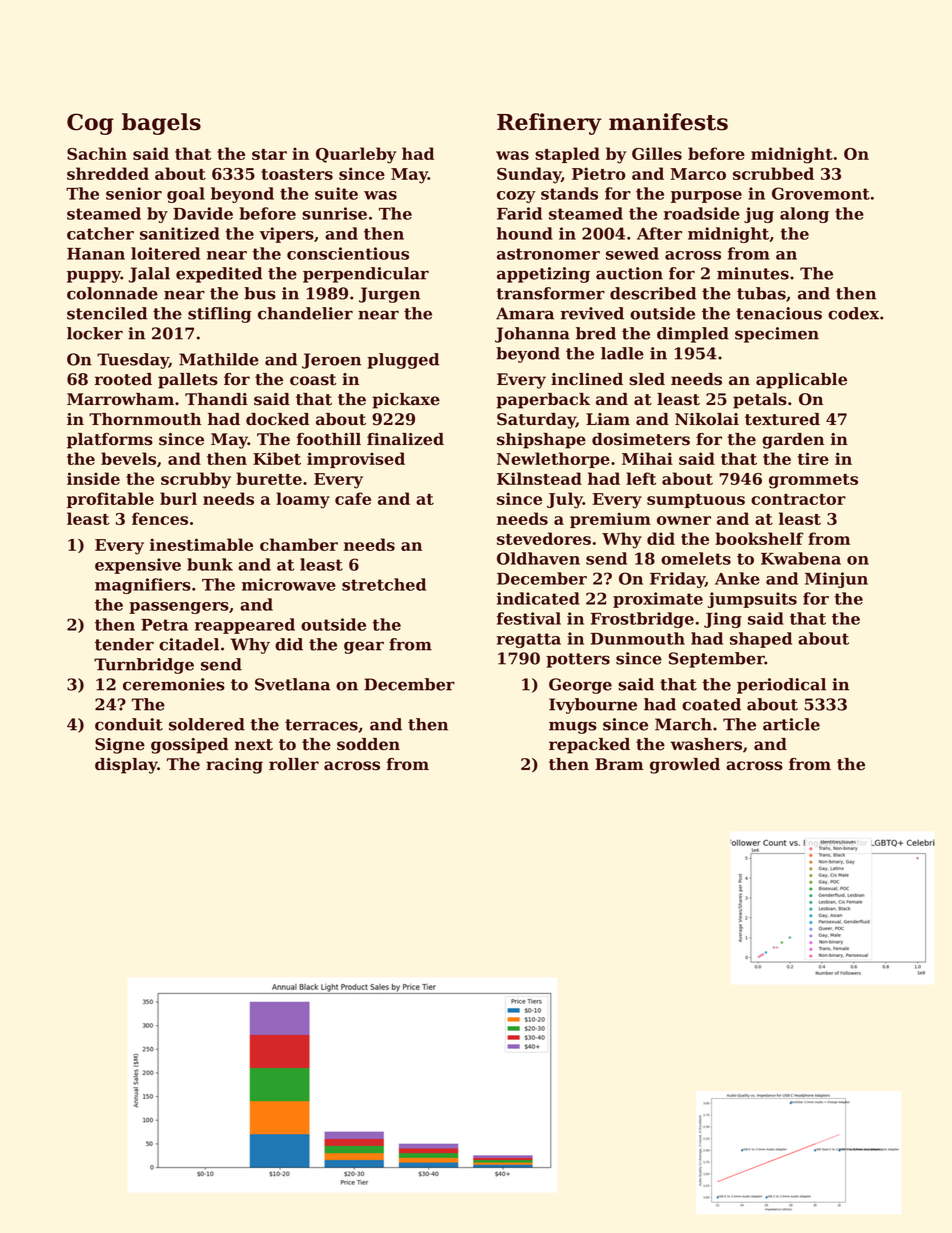  Describe the element at coordinates (723, 620) in the screenshot. I see `Jing` at that location.
